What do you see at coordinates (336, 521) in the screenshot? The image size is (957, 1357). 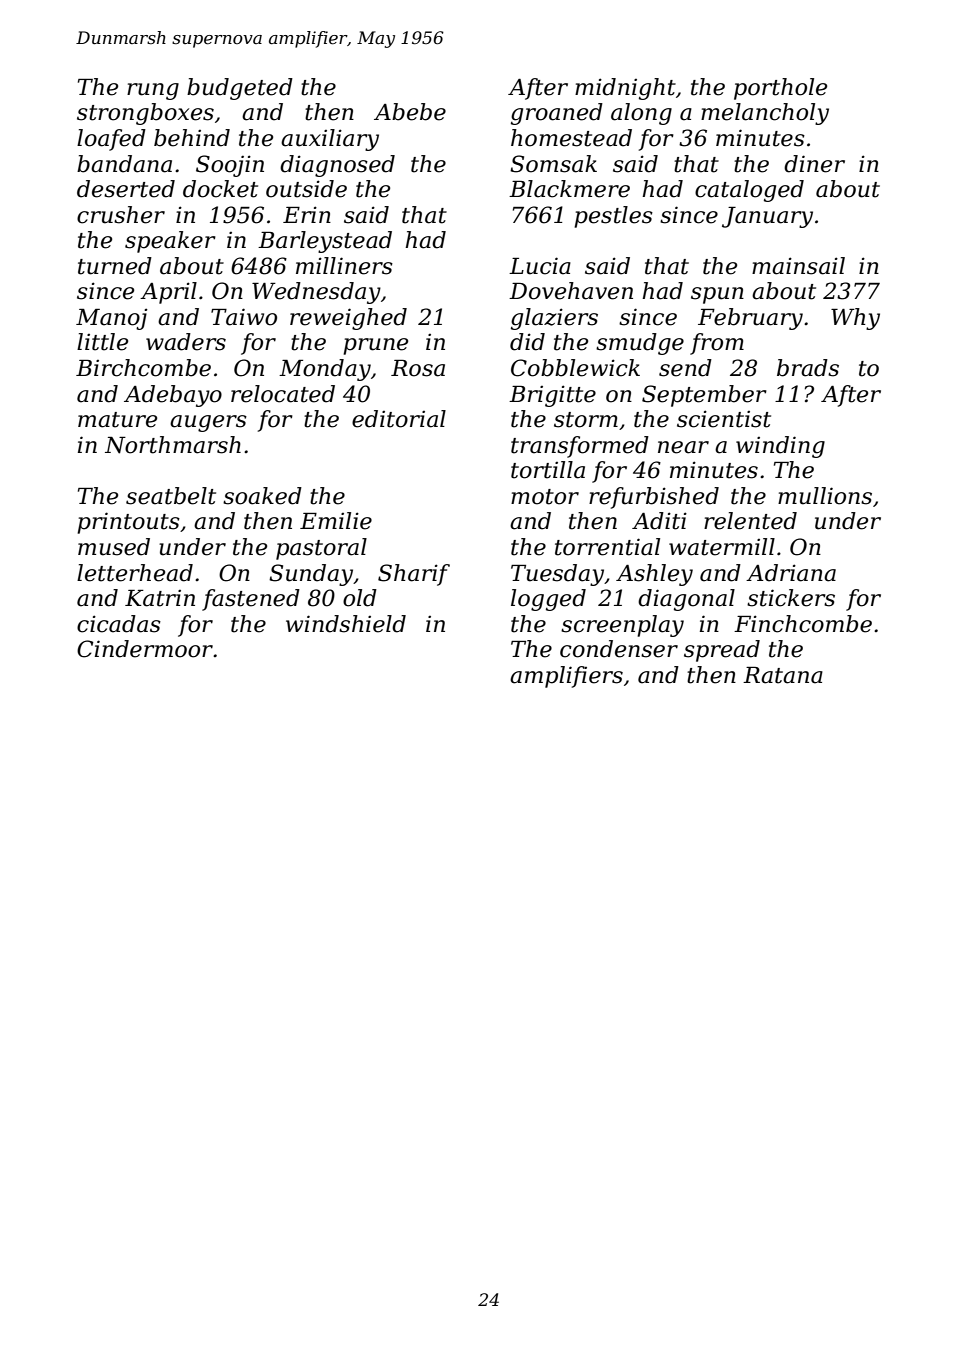 I see `Emilie` at bounding box center [336, 521].
